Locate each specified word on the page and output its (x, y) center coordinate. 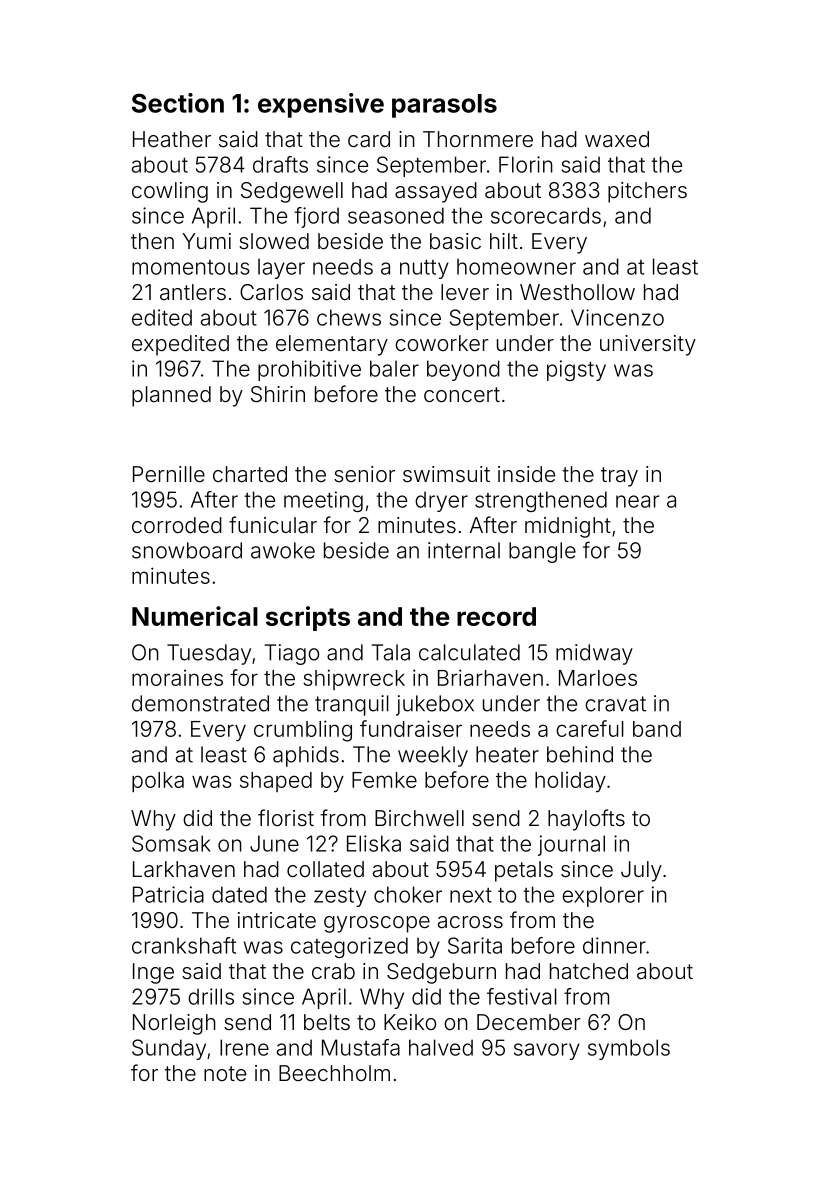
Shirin (278, 394)
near (638, 501)
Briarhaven (490, 677)
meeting (323, 501)
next (471, 895)
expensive (321, 105)
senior (364, 474)
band (657, 729)
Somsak (171, 843)
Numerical (195, 616)
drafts (280, 164)
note (225, 1073)
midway (594, 654)
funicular (273, 525)
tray (619, 477)
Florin (526, 164)
